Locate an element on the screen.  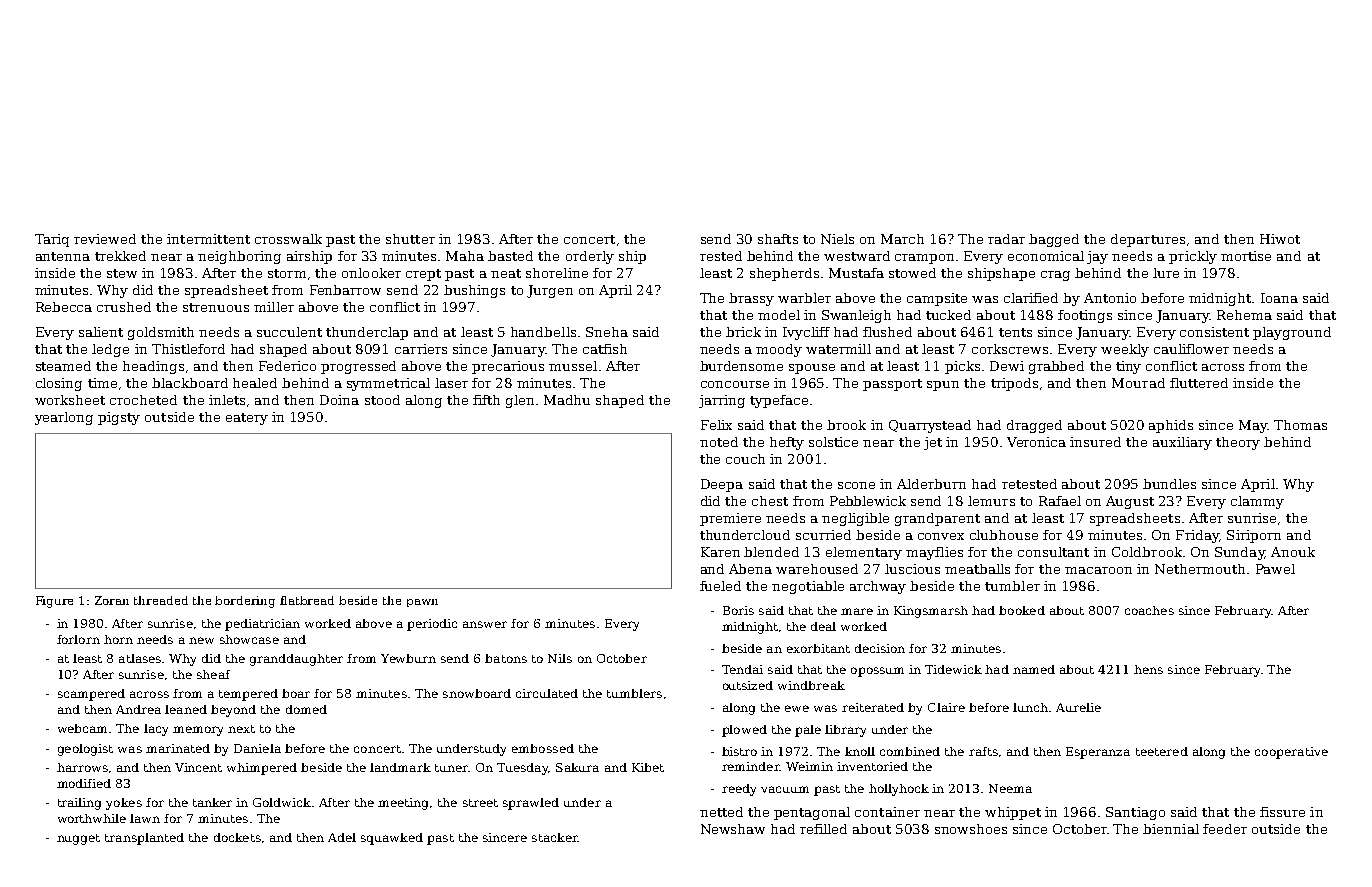
crag is located at coordinates (1055, 276).
